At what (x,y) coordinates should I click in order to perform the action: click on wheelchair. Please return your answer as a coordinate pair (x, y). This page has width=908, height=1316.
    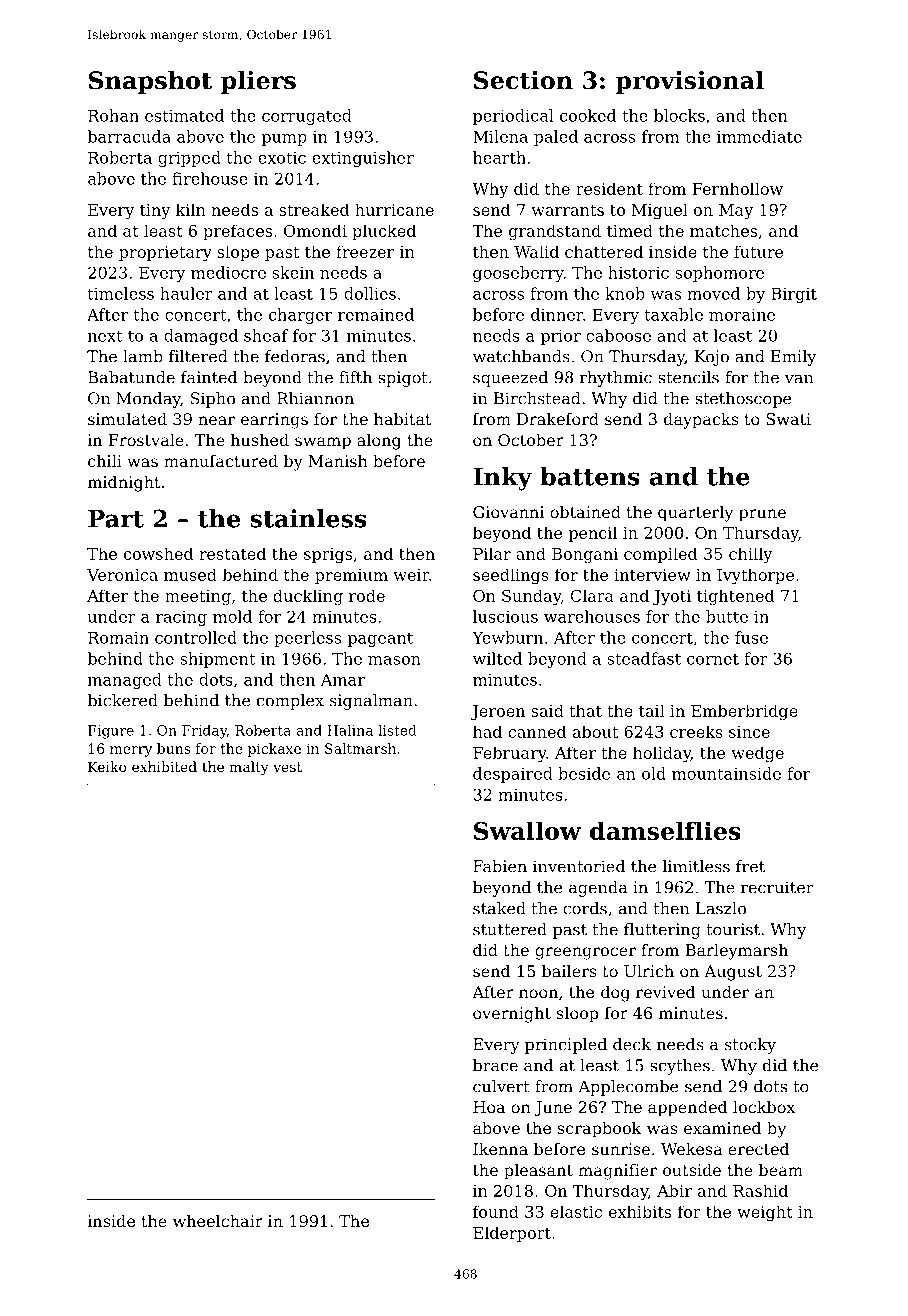
    Looking at the image, I should click on (218, 1221).
